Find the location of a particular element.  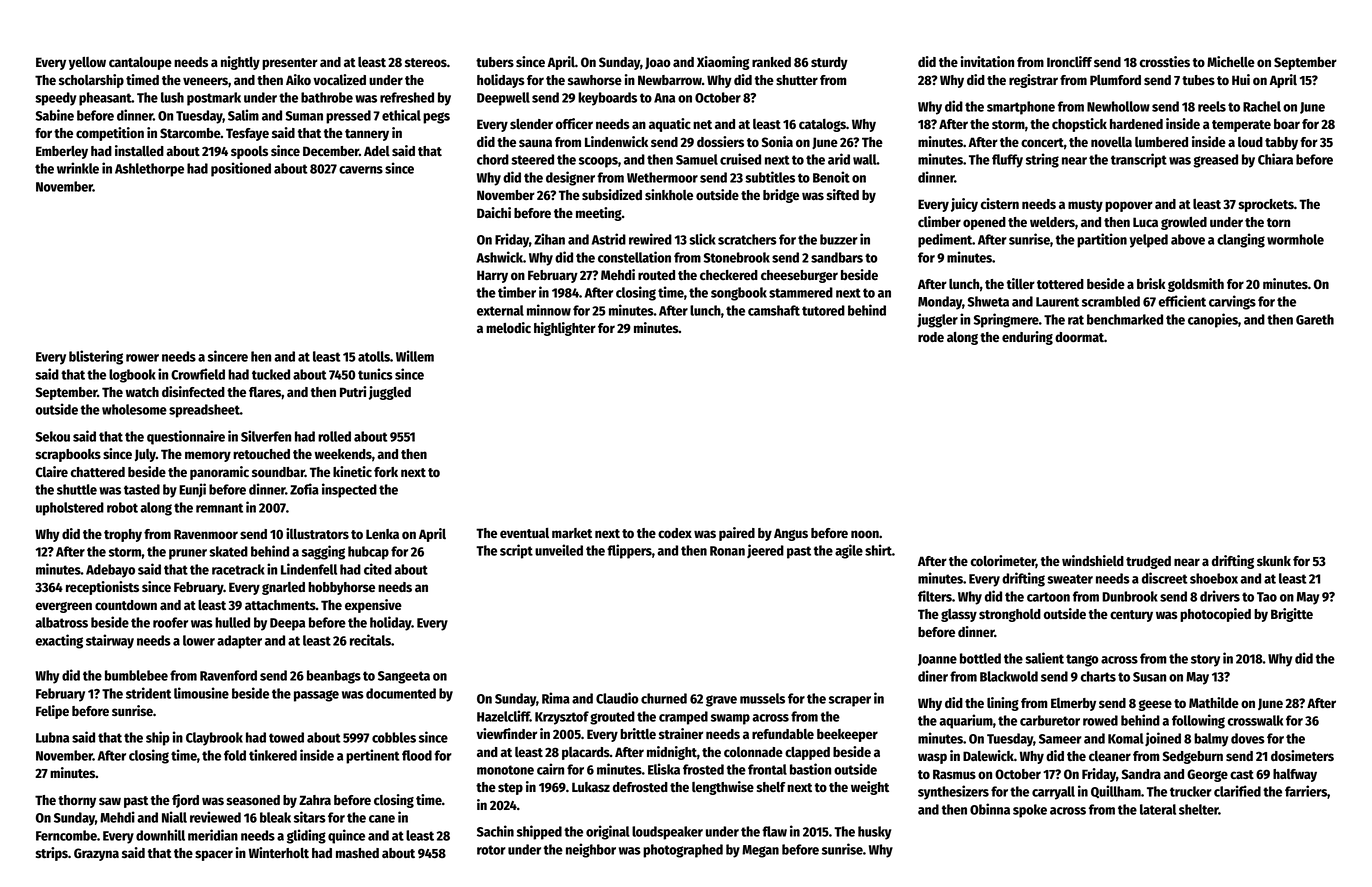

rode is located at coordinates (931, 337).
